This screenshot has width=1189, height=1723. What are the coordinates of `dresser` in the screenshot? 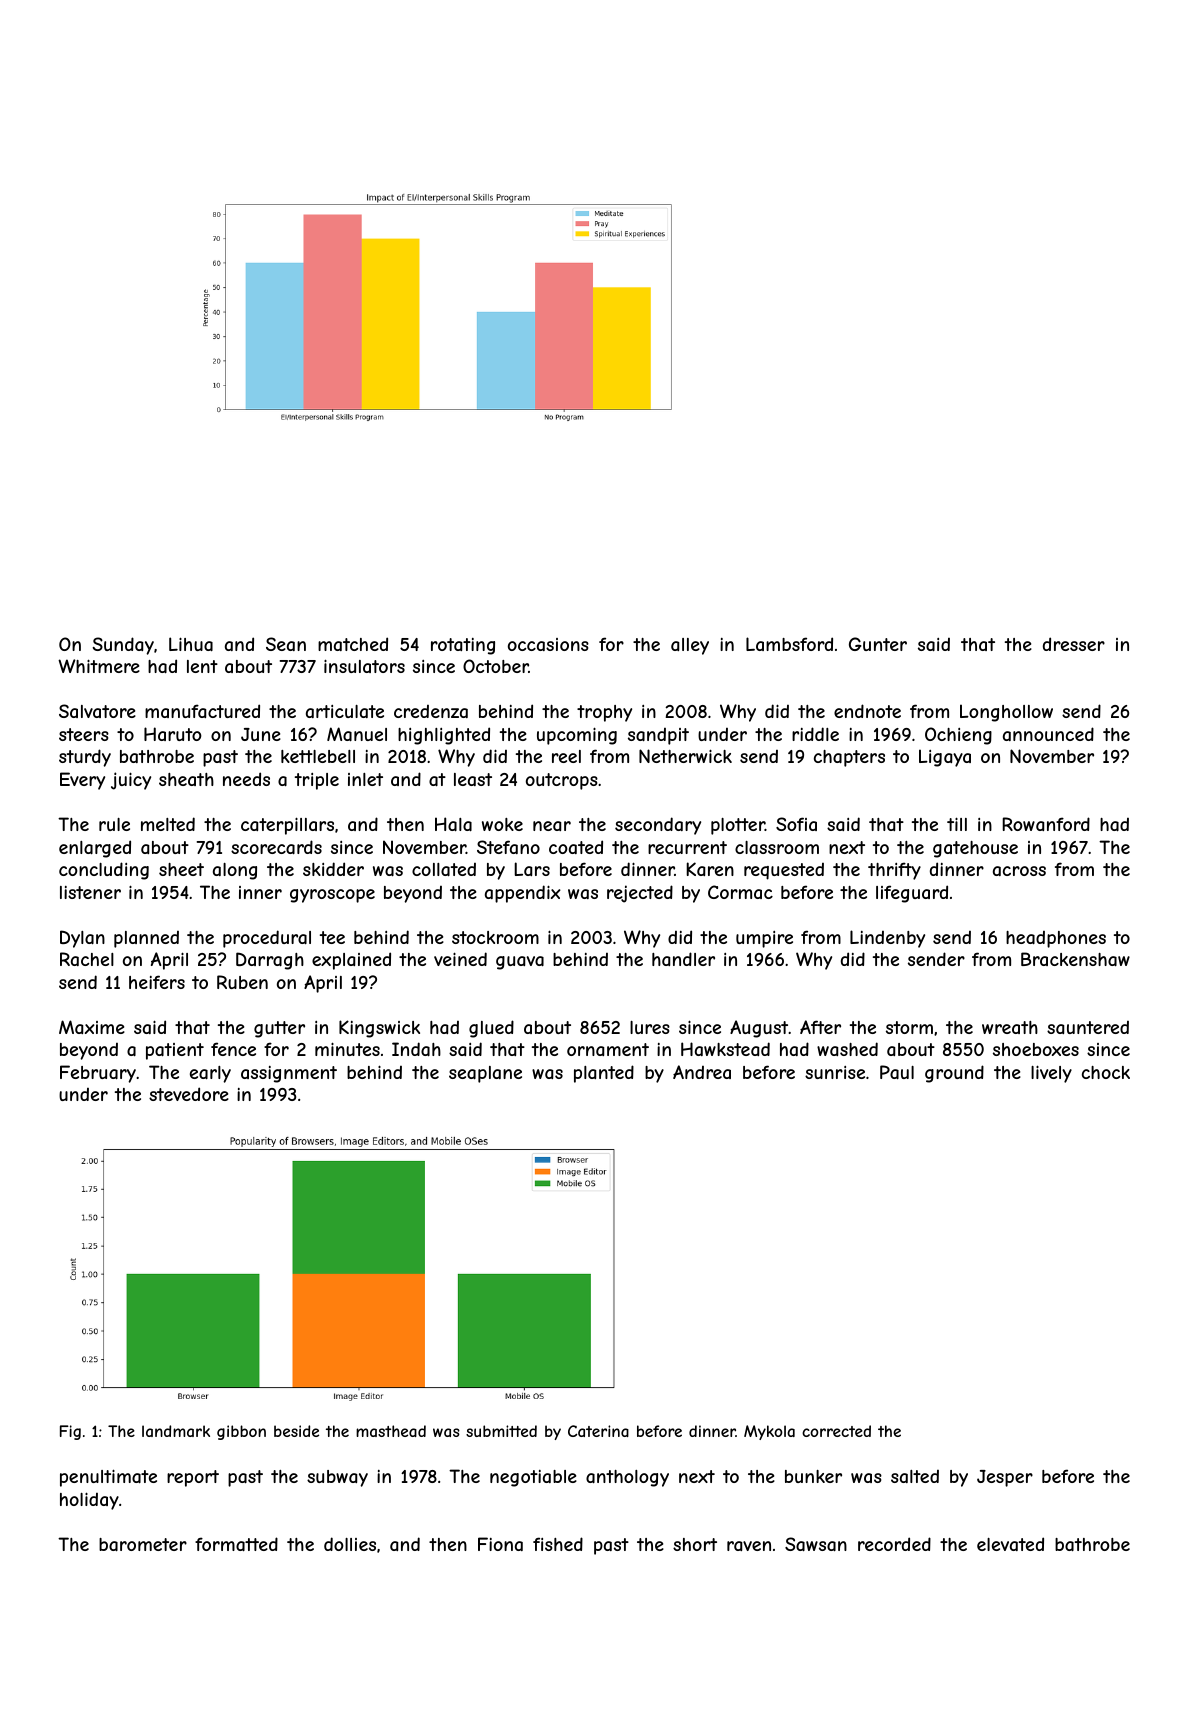 It's located at (1074, 644).
